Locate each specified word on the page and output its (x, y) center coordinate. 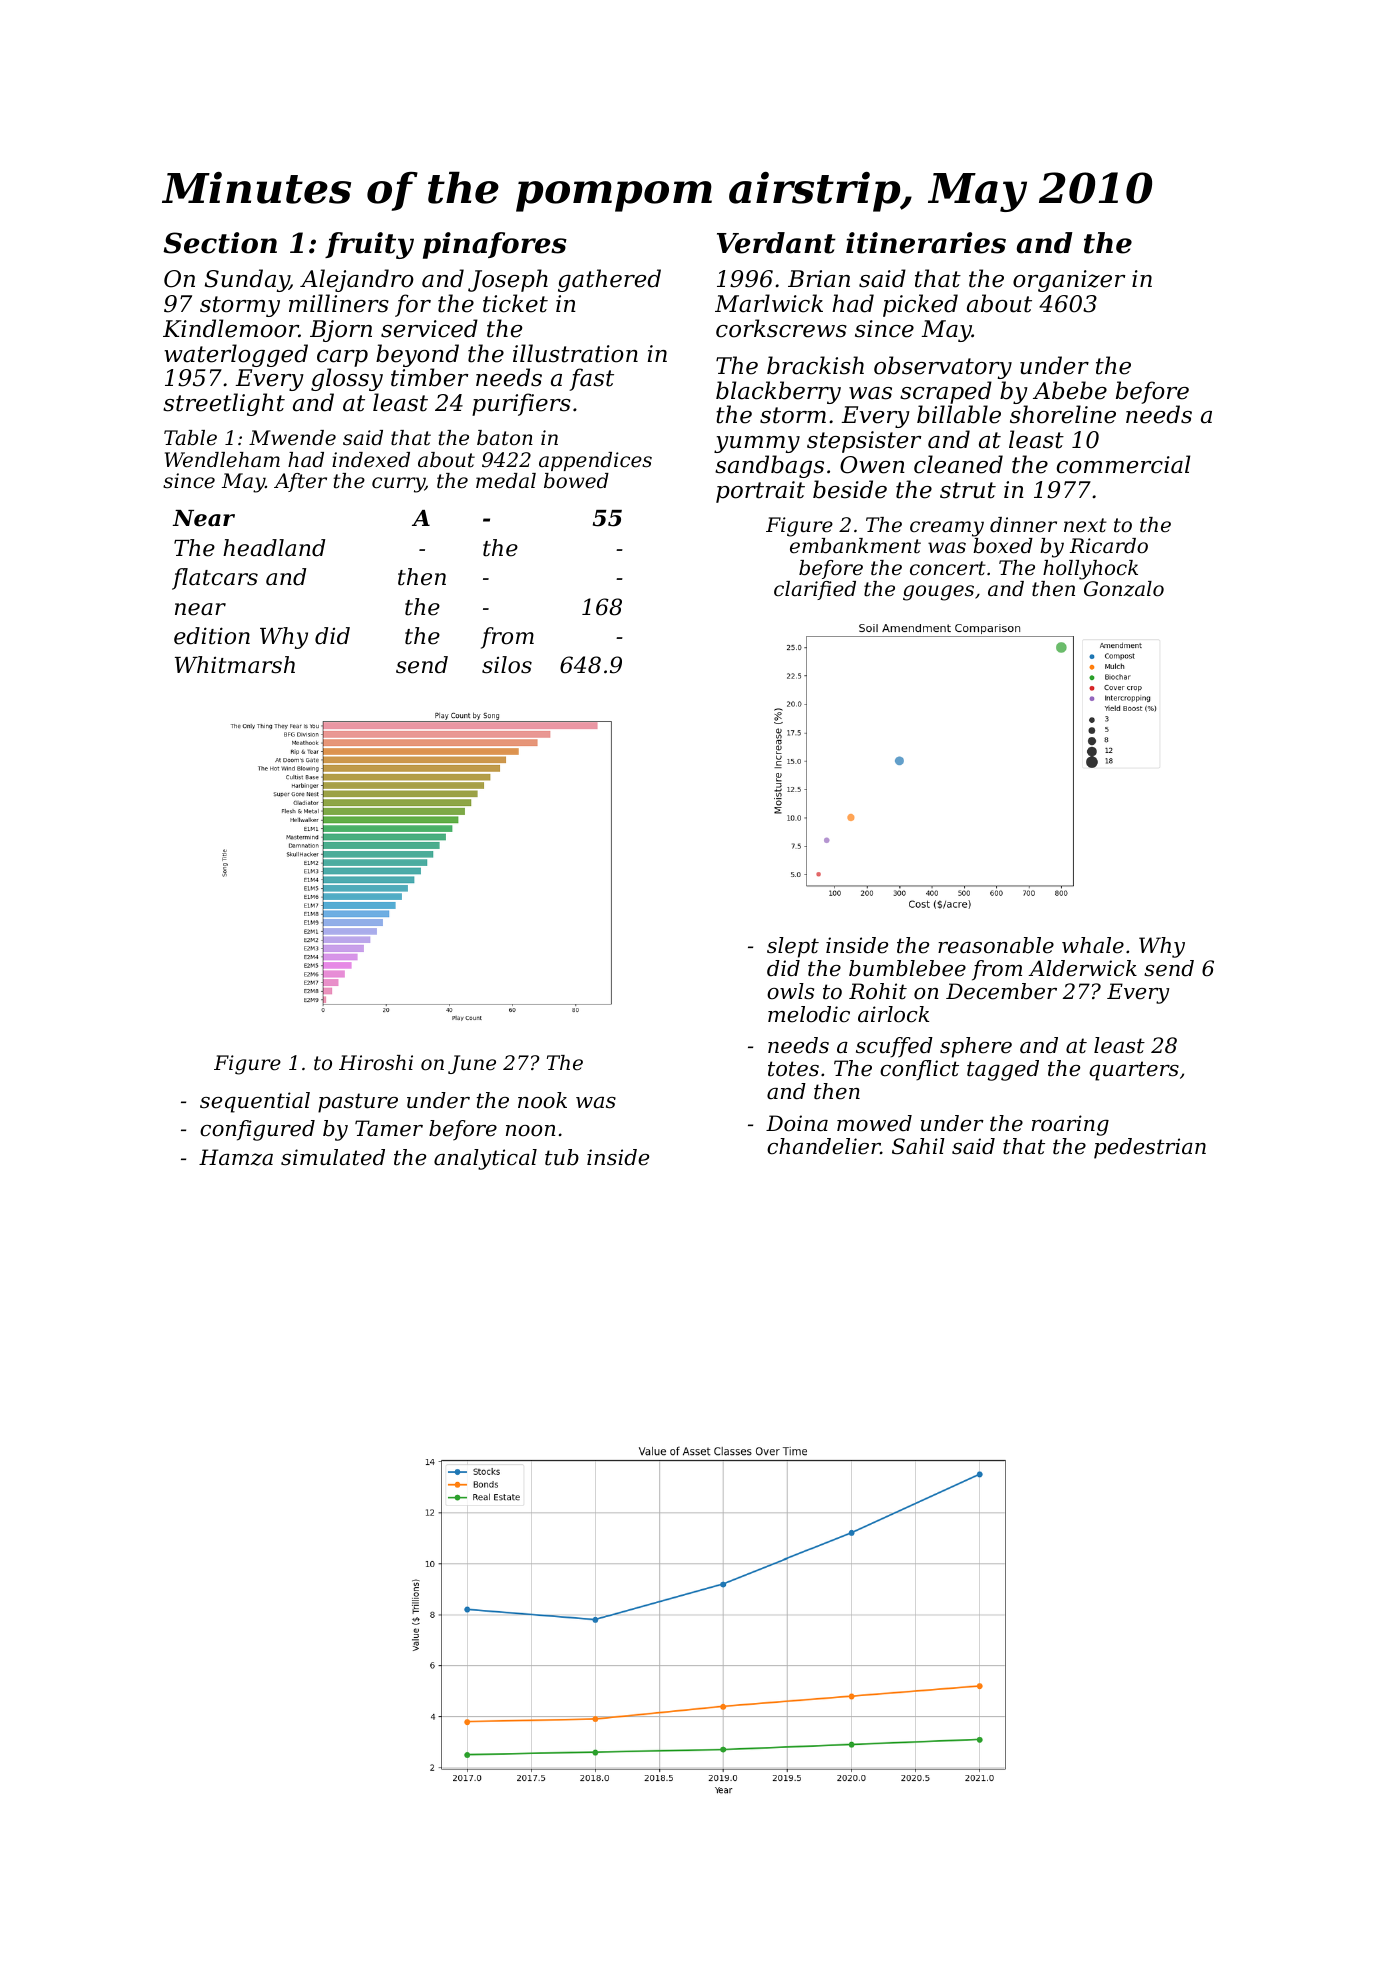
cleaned (958, 464)
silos (507, 665)
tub (562, 1157)
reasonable (996, 945)
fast (591, 379)
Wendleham (222, 460)
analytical (485, 1159)
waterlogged (236, 355)
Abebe (1070, 390)
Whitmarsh (235, 665)
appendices (595, 461)
